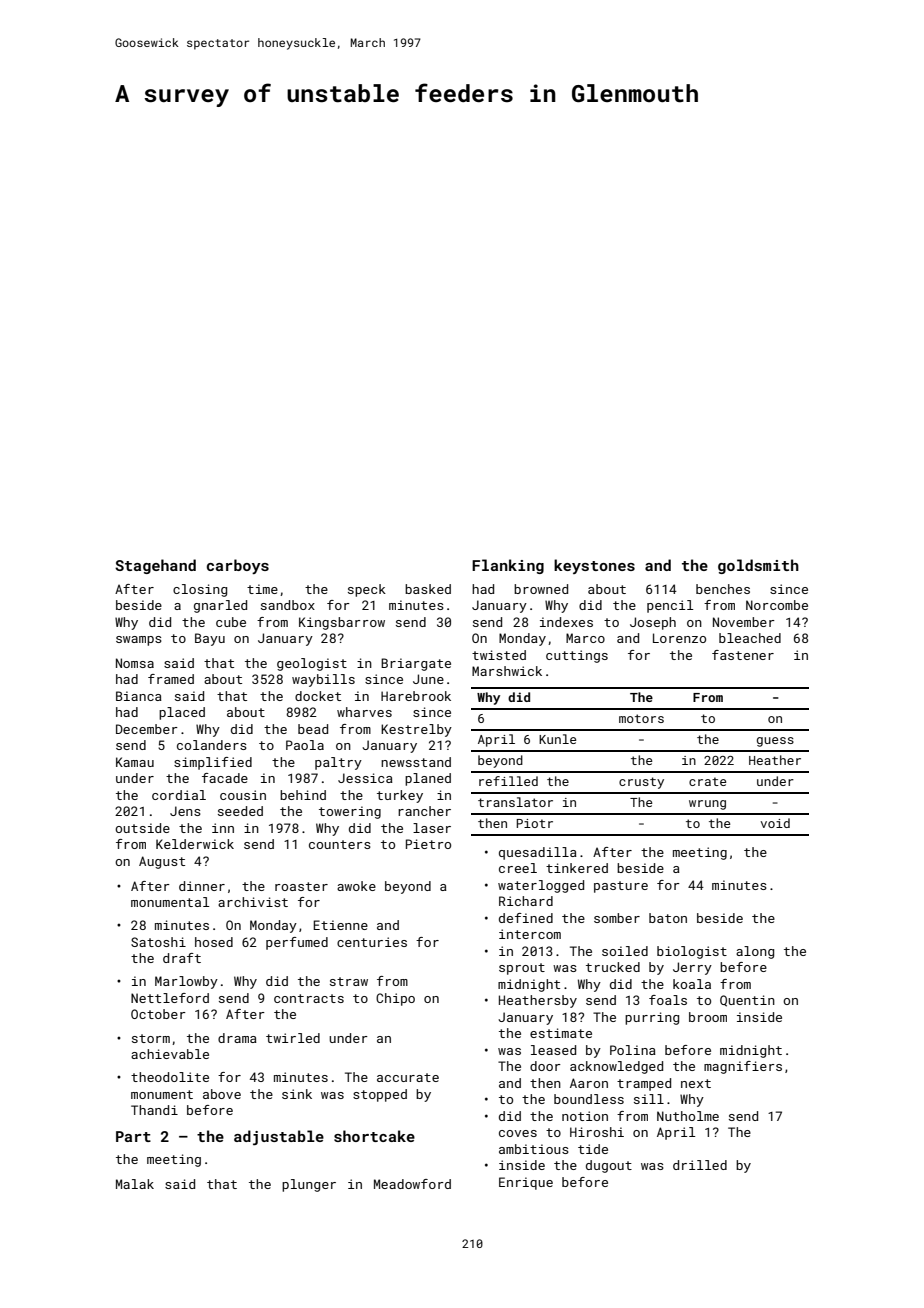 Image resolution: width=924 pixels, height=1308 pixels. What do you see at coordinates (356, 886) in the page?
I see `awoke` at bounding box center [356, 886].
